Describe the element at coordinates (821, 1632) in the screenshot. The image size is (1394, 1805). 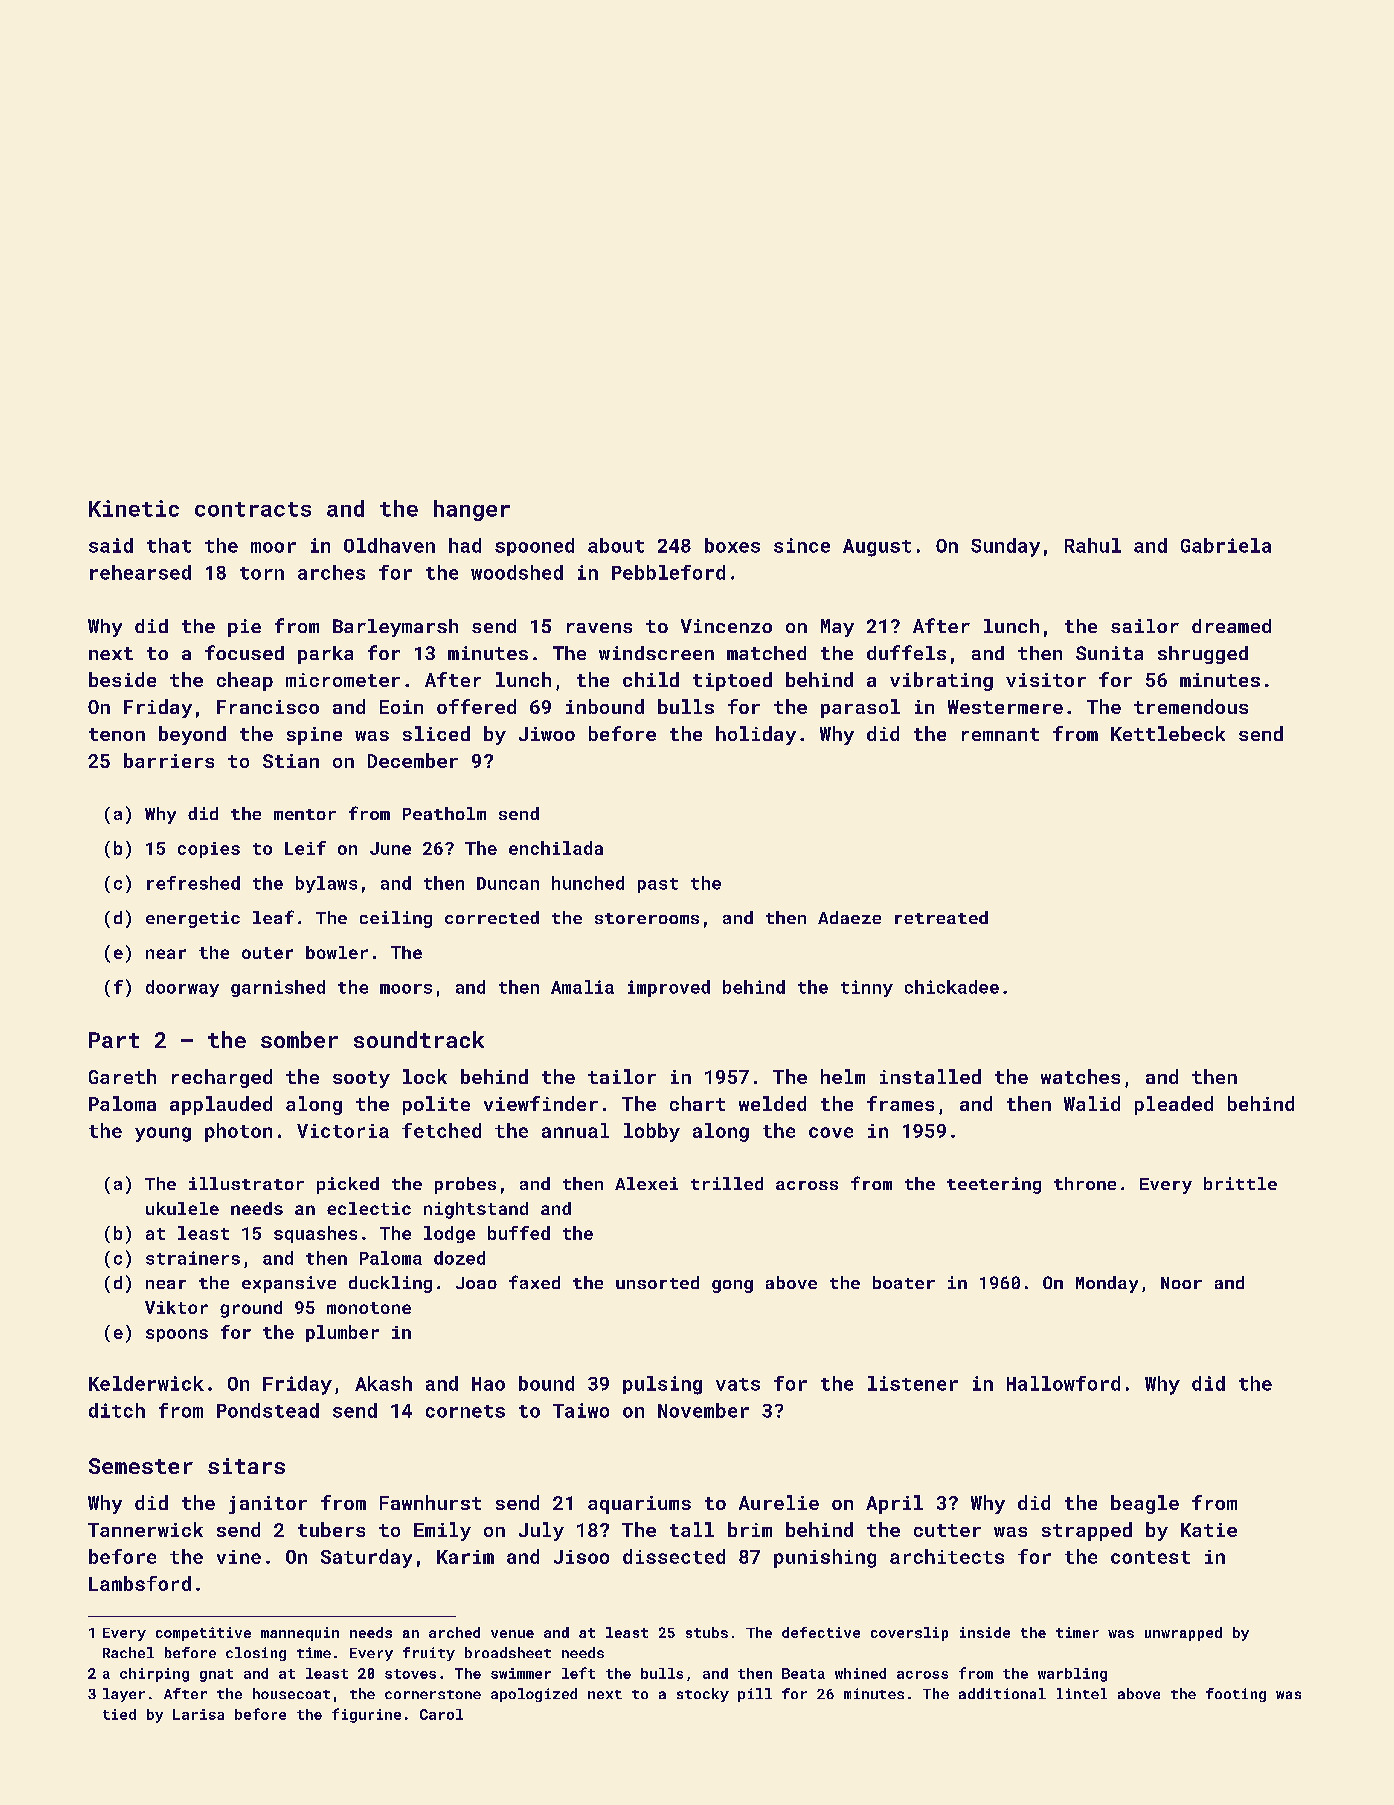
I see `defective` at that location.
